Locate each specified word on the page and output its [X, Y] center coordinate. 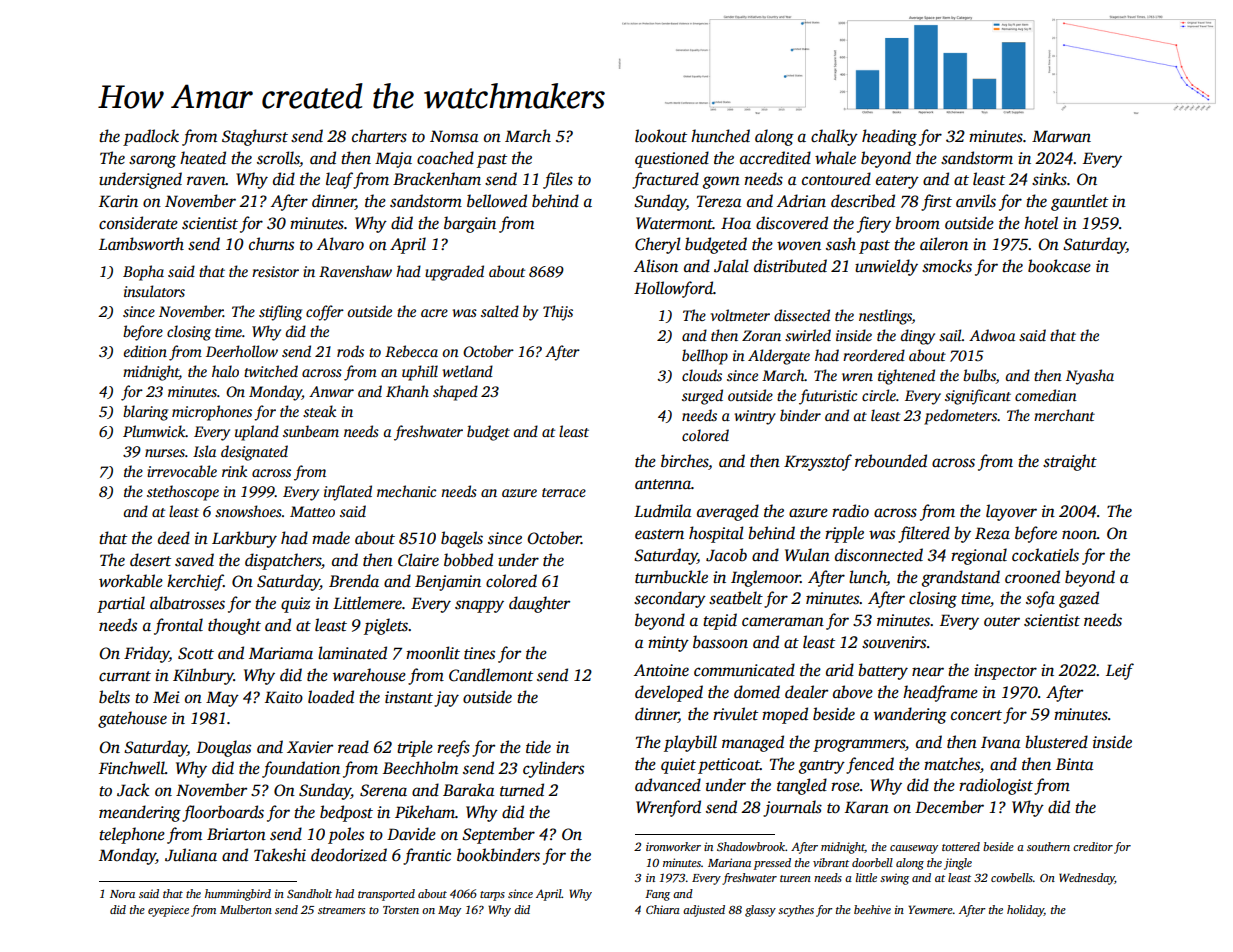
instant [409, 697]
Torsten [401, 910]
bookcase [1059, 266]
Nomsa [454, 136]
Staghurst [255, 137]
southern [1048, 846]
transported [386, 895]
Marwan [1061, 136]
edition [145, 351]
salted [500, 311]
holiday [1025, 911]
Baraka [468, 789]
